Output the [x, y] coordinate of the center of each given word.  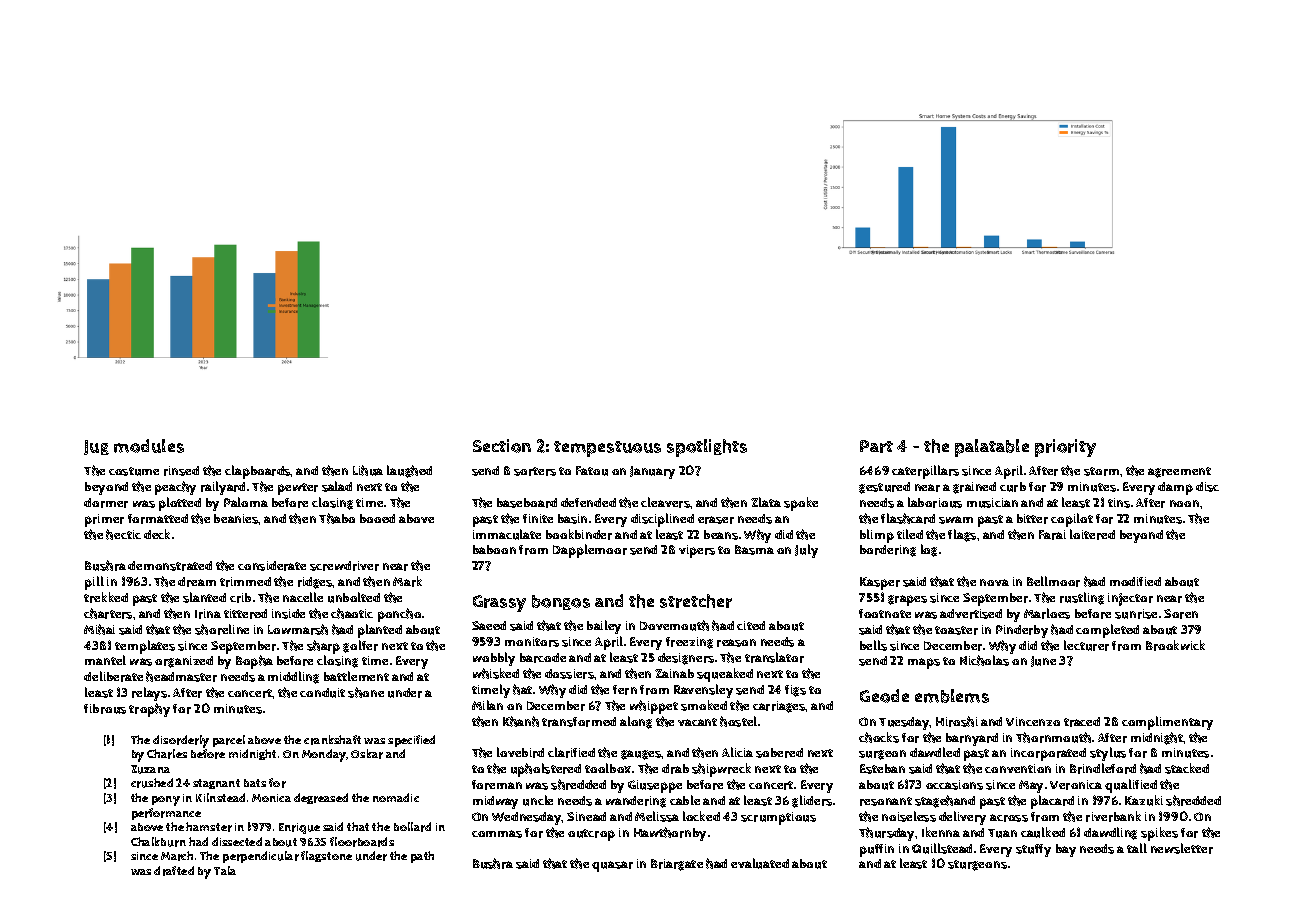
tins [1119, 503]
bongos [561, 602]
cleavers [665, 502]
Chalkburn [158, 842]
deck [157, 534]
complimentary [1167, 723]
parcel [229, 741]
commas [497, 834]
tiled [910, 534]
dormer [106, 503]
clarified [571, 752]
